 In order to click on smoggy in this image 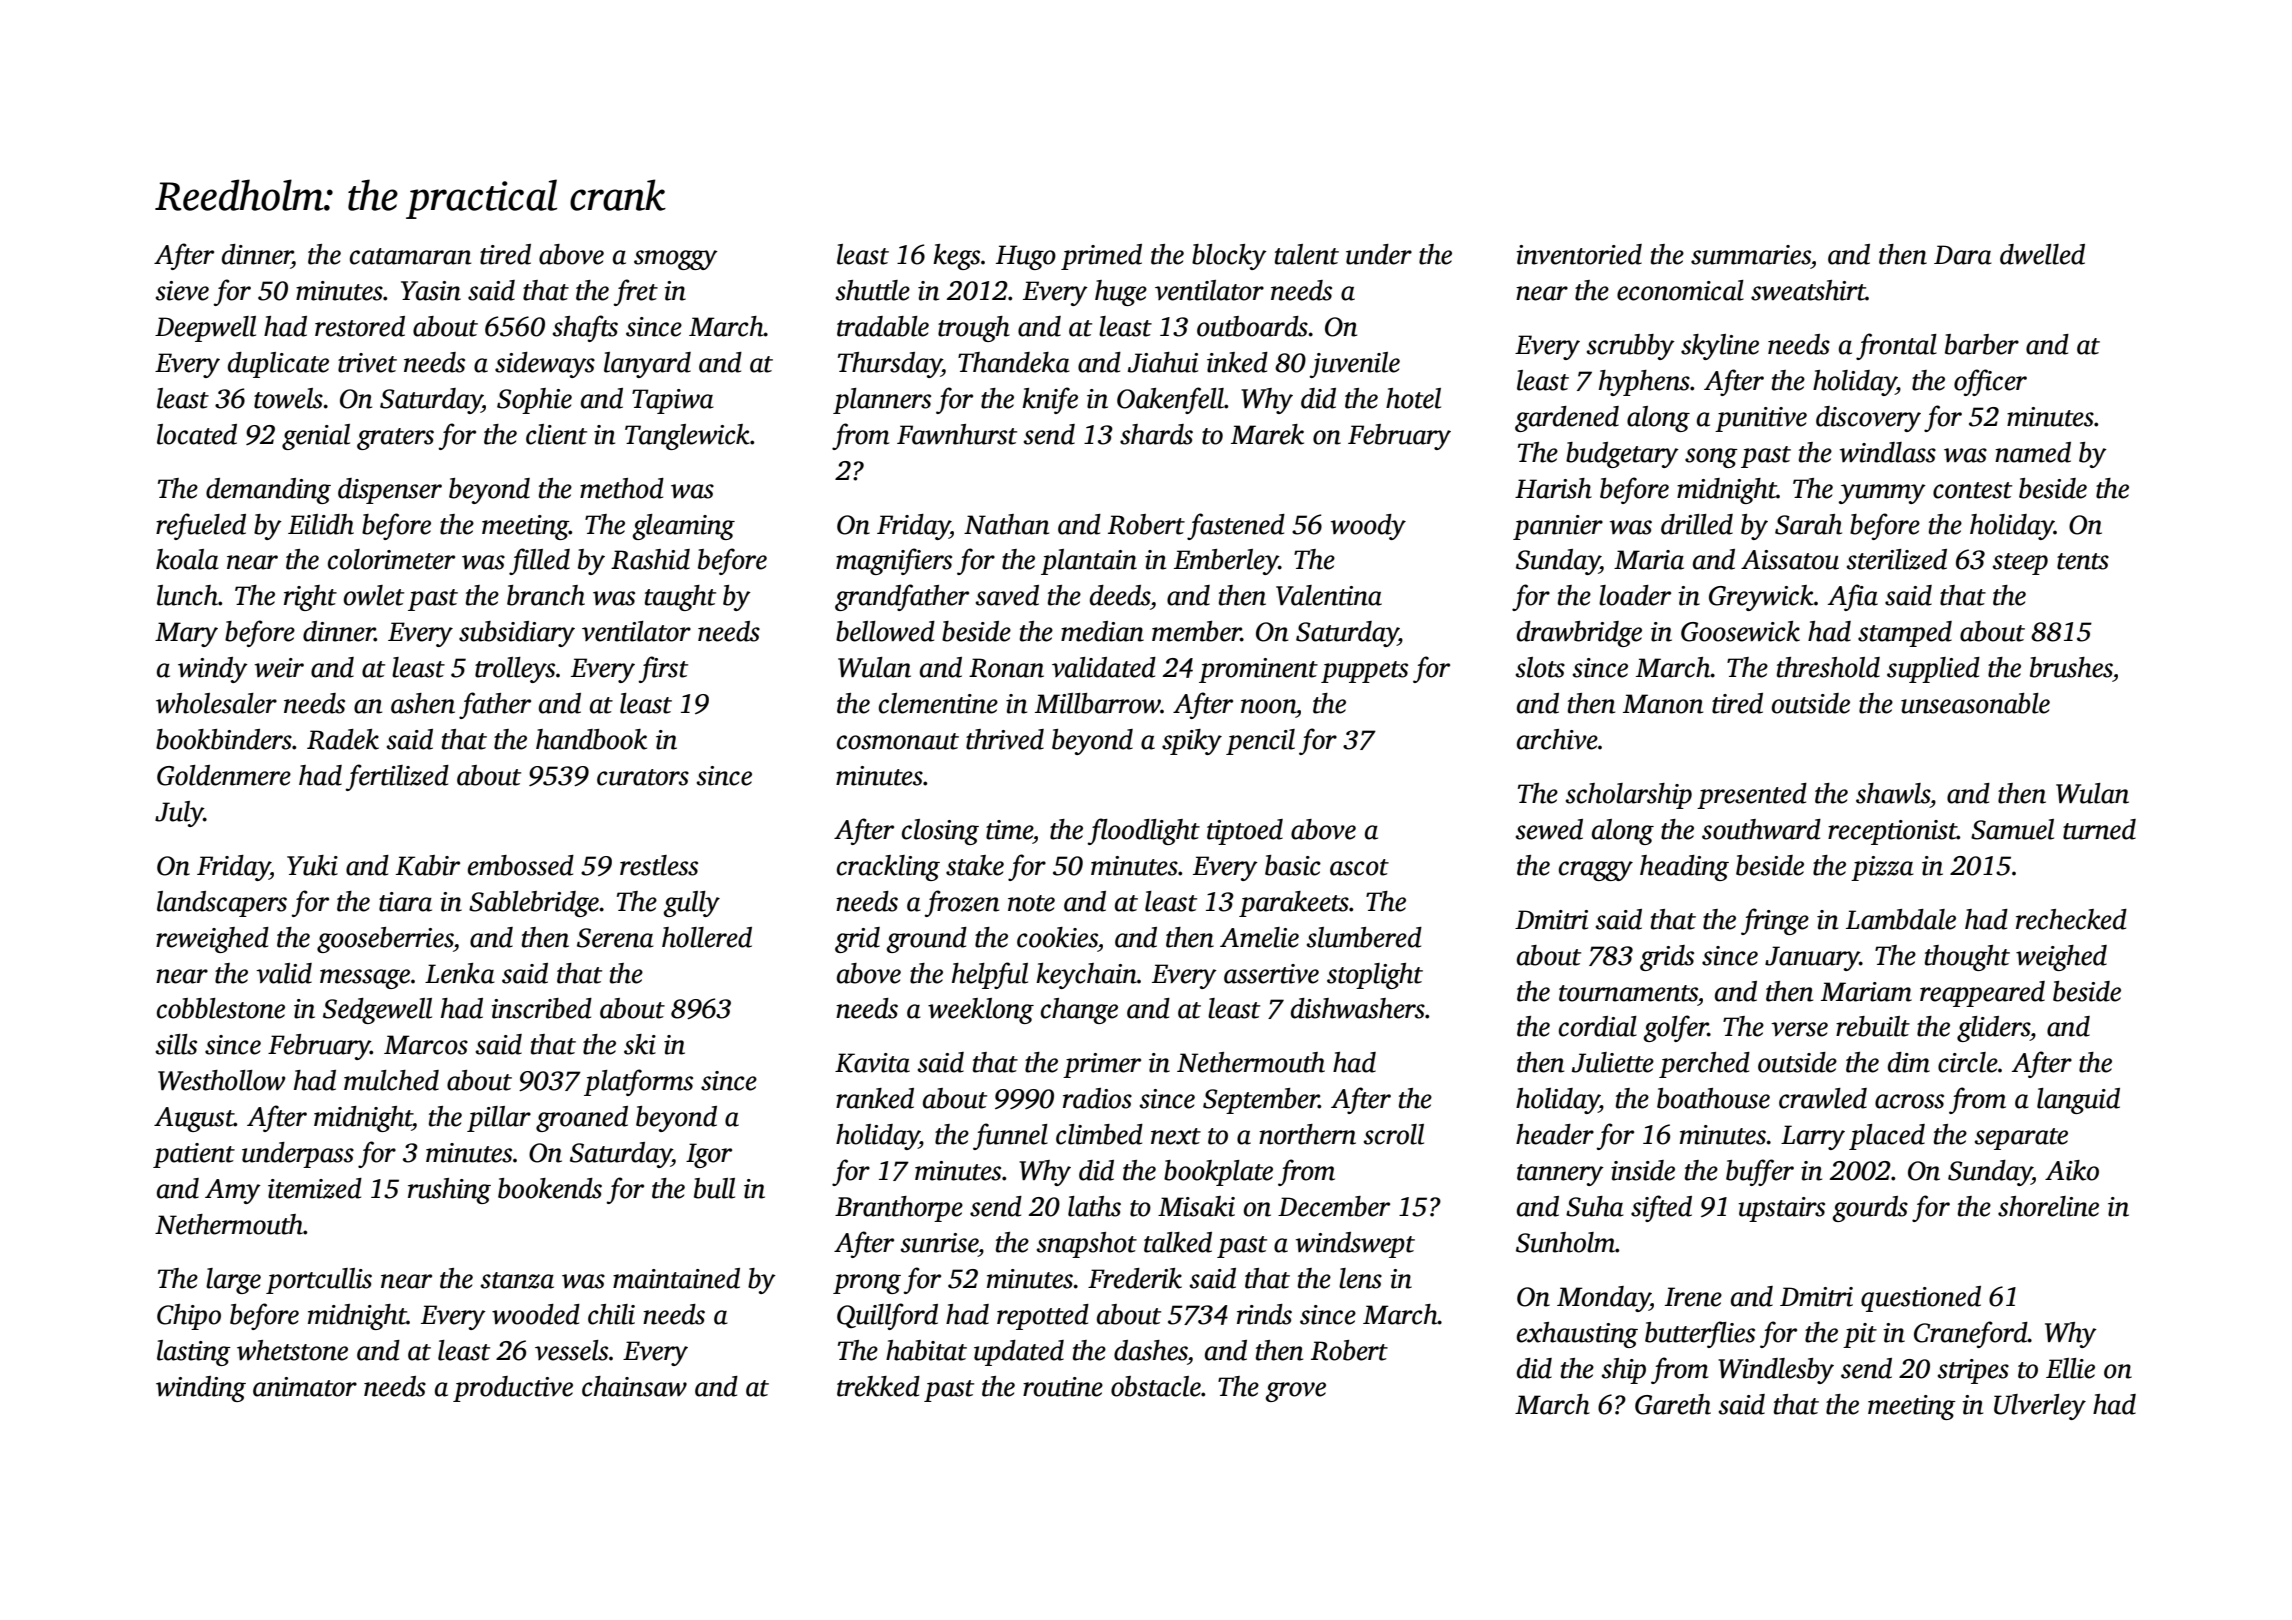, I will do `click(676, 260)`.
